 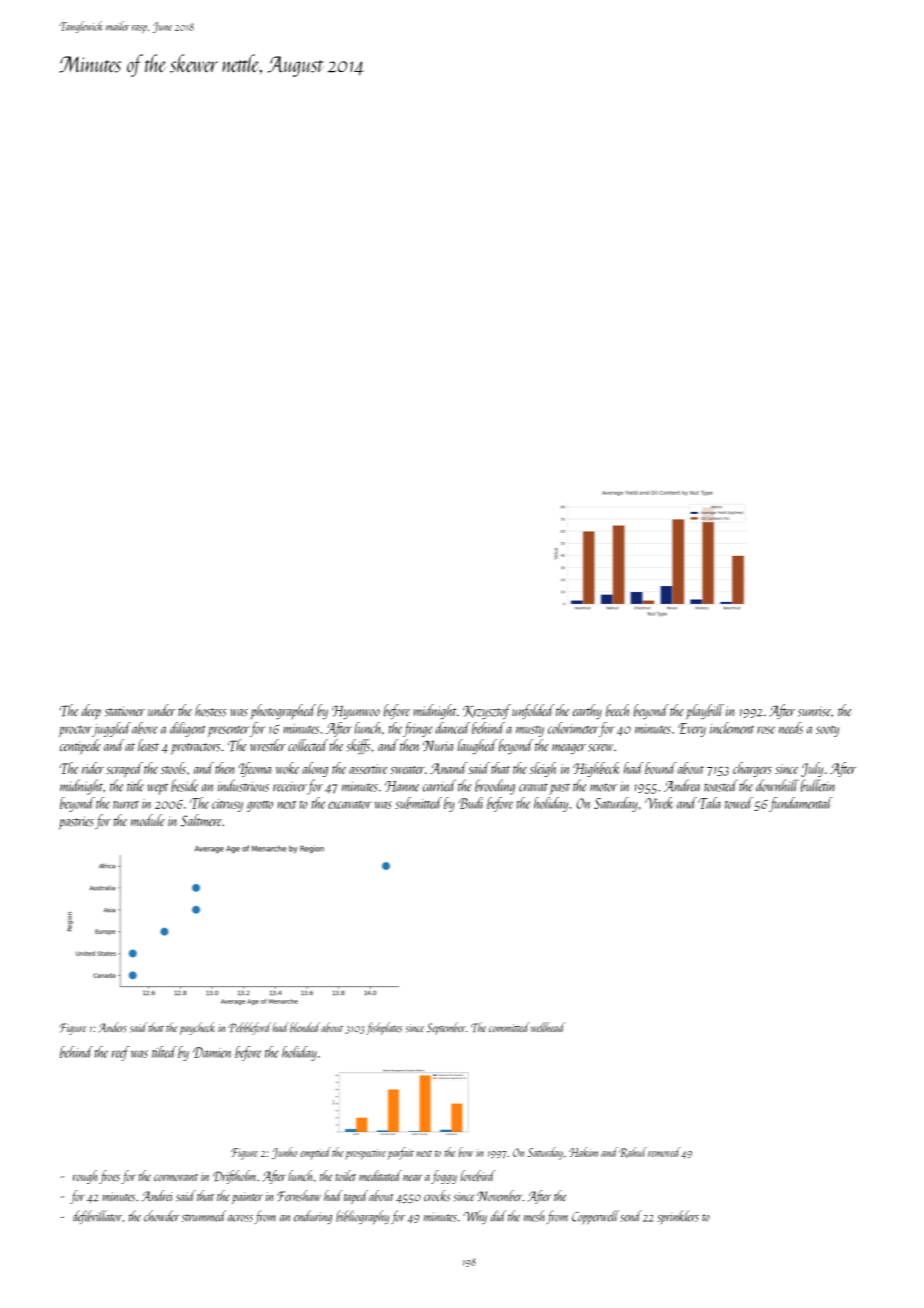 I want to click on Tala, so click(x=709, y=803).
